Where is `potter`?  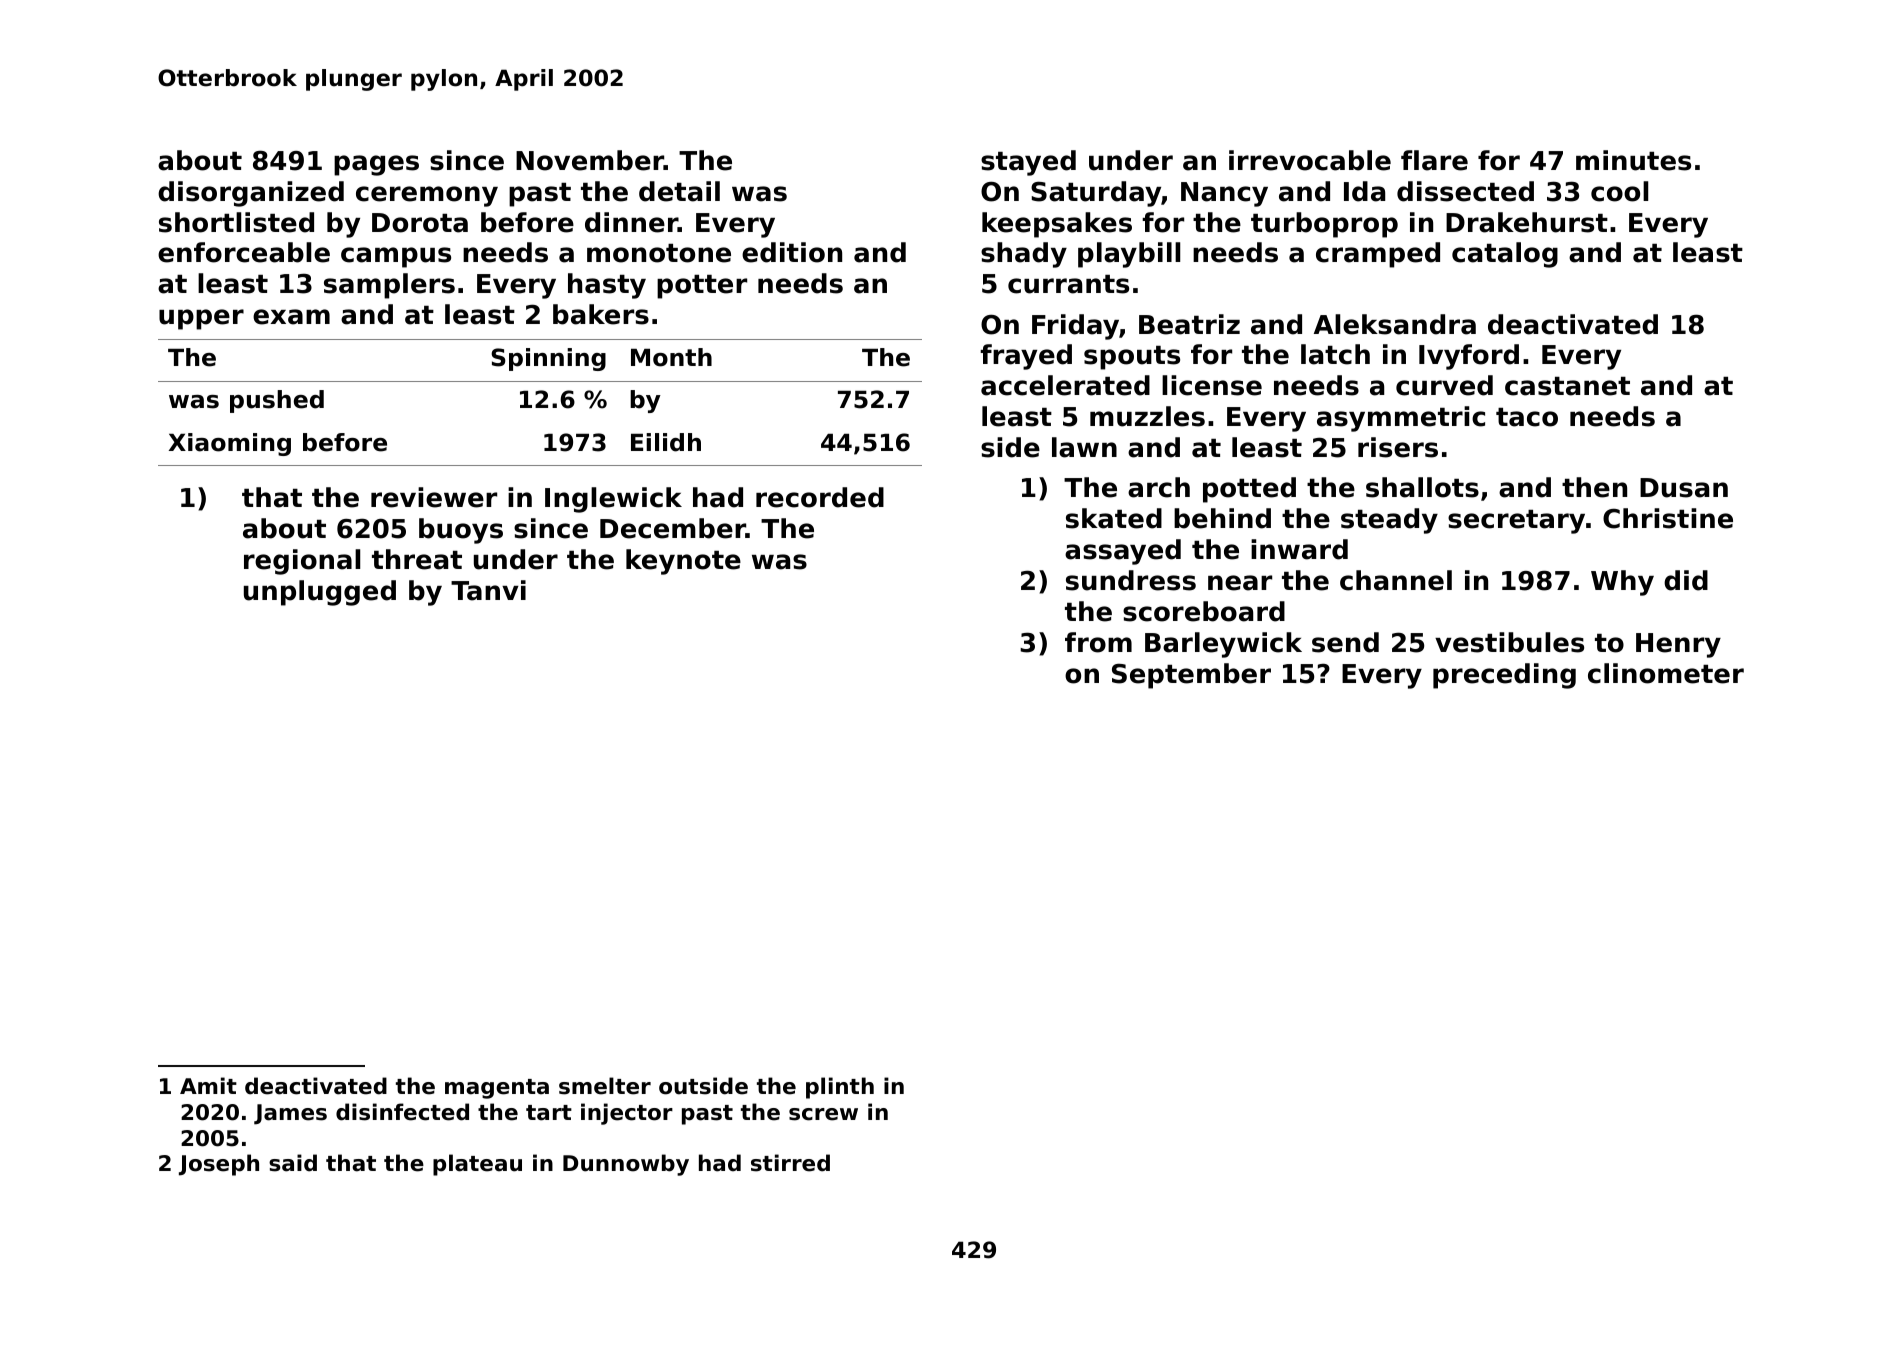
potter is located at coordinates (702, 287).
